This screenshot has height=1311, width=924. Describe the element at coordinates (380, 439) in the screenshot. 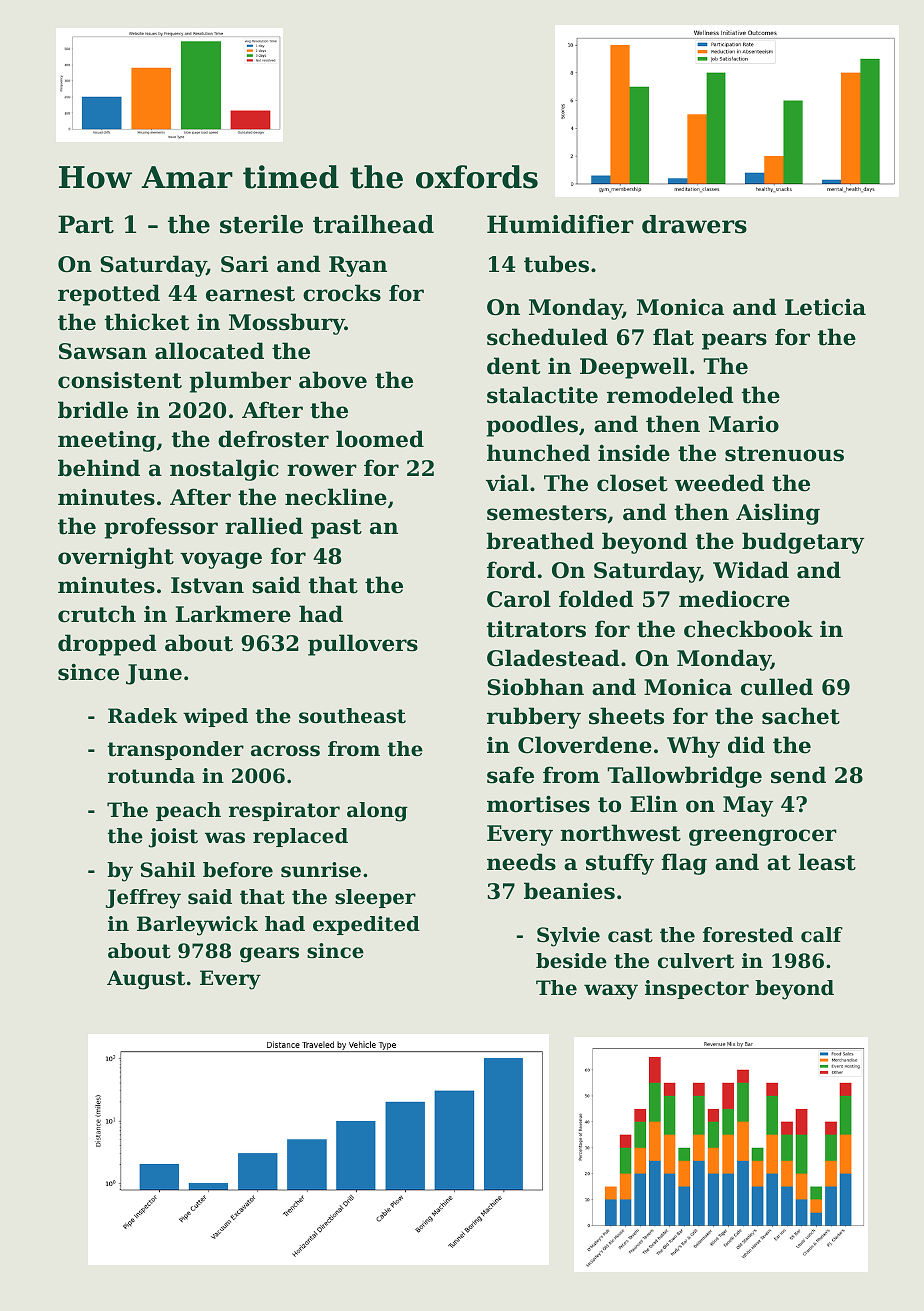

I see `loomed` at that location.
